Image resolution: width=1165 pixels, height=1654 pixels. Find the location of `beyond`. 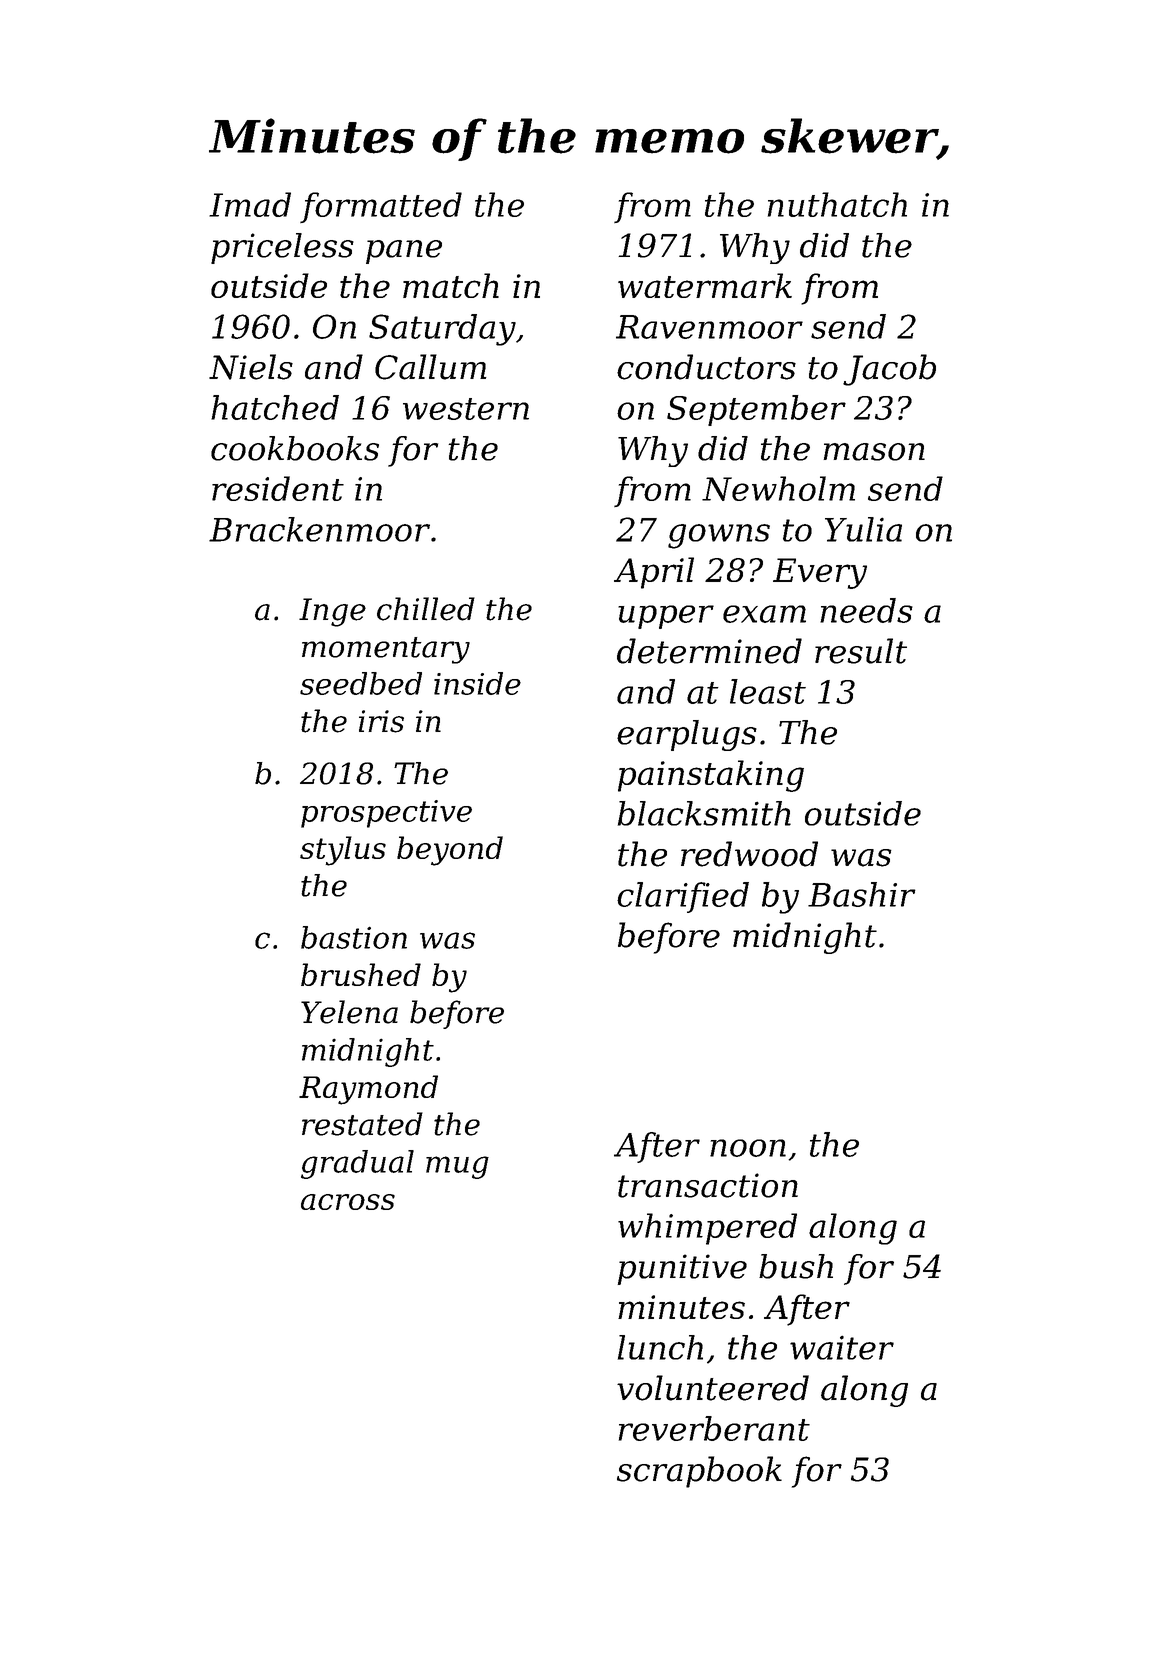

beyond is located at coordinates (450, 851).
